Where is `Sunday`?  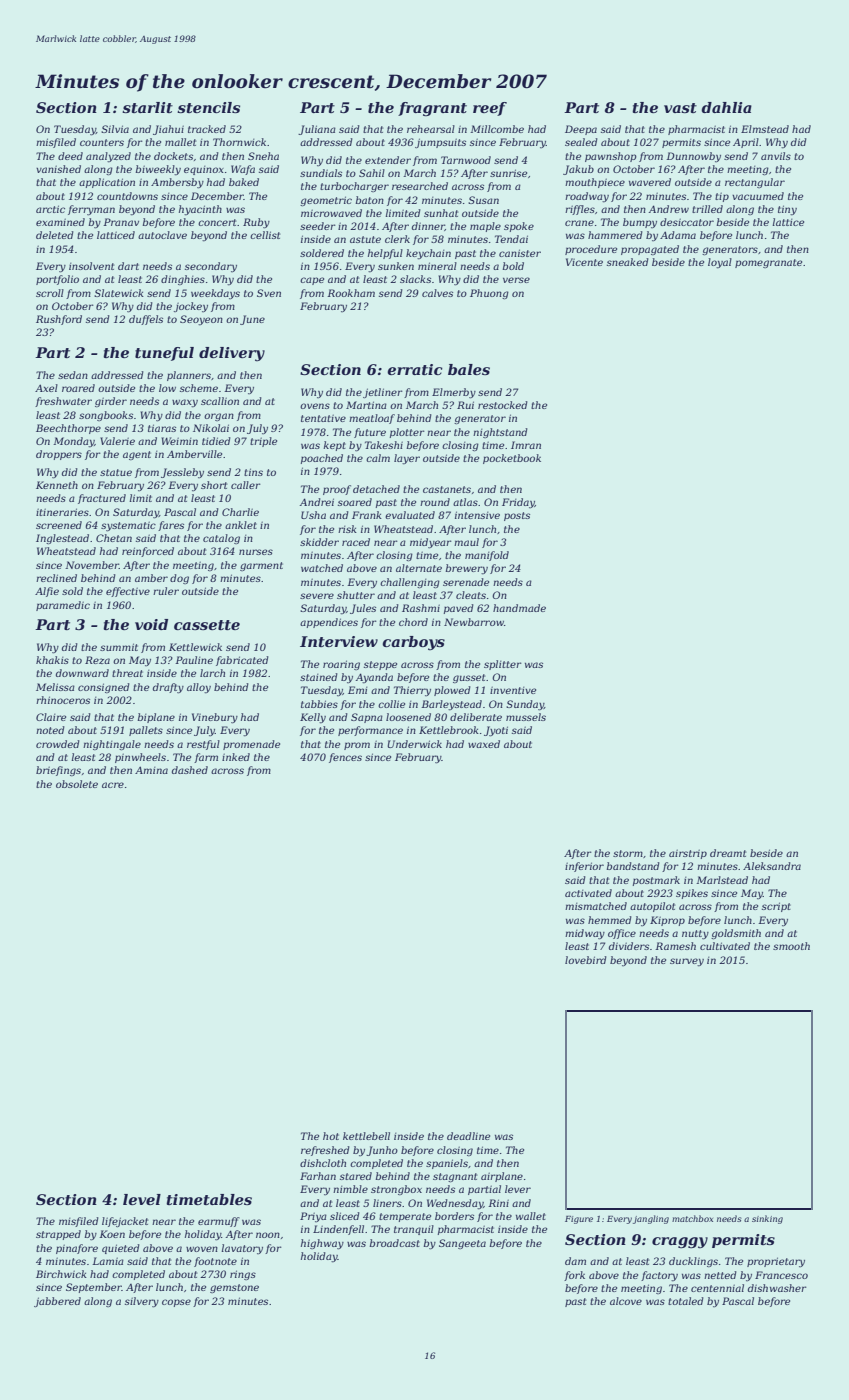
Sunday is located at coordinates (525, 705).
